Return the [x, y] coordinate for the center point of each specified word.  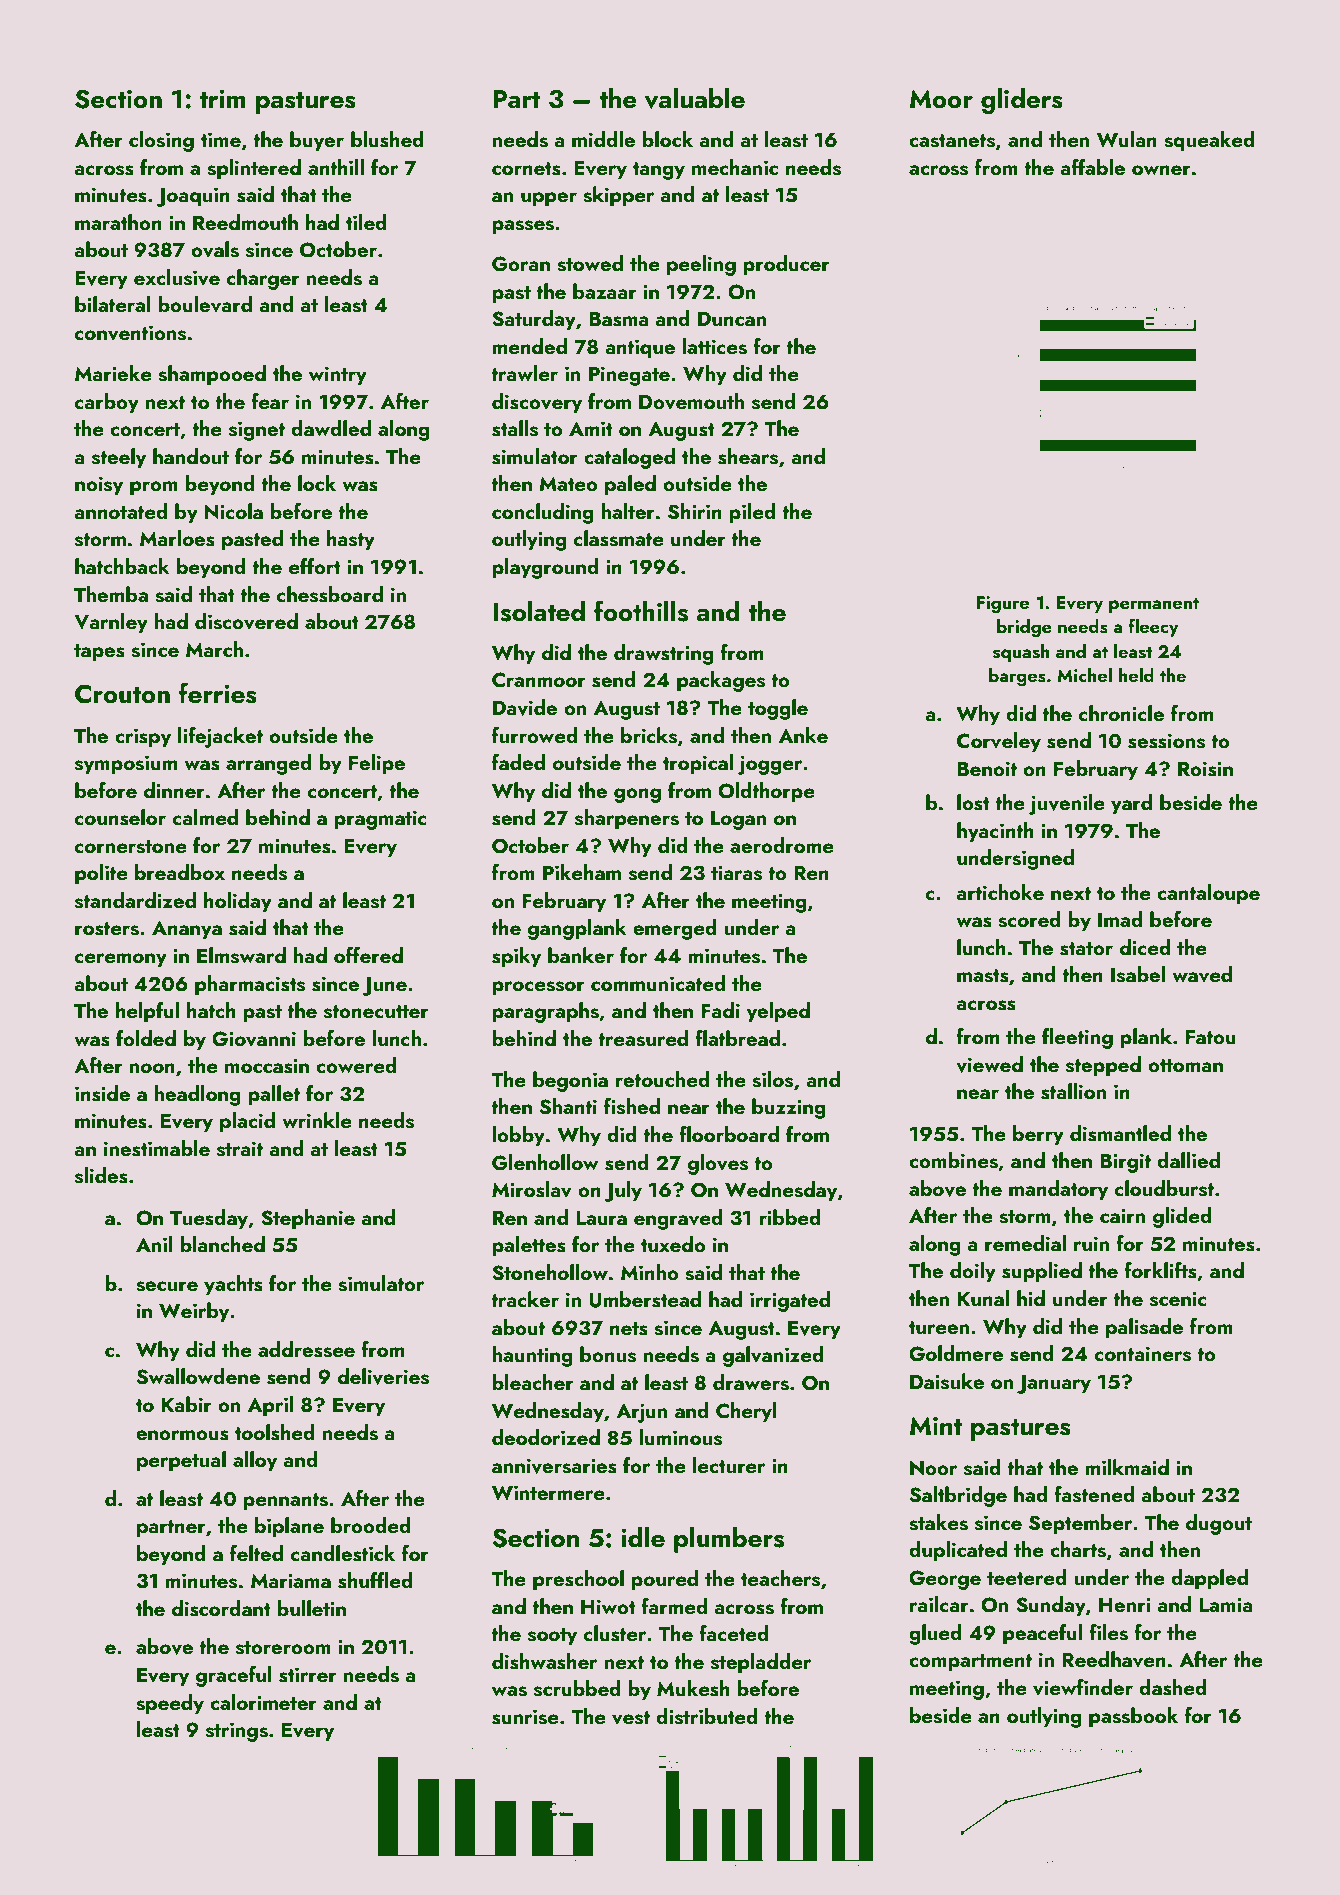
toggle [778, 709]
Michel [1084, 675]
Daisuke [947, 1381]
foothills [641, 611]
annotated [121, 511]
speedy [170, 1704]
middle [603, 139]
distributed [707, 1716]
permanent [1154, 605]
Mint [936, 1425]
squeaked [1209, 141]
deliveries [383, 1376]
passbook [1133, 1717]
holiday [238, 902]
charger [263, 279]
